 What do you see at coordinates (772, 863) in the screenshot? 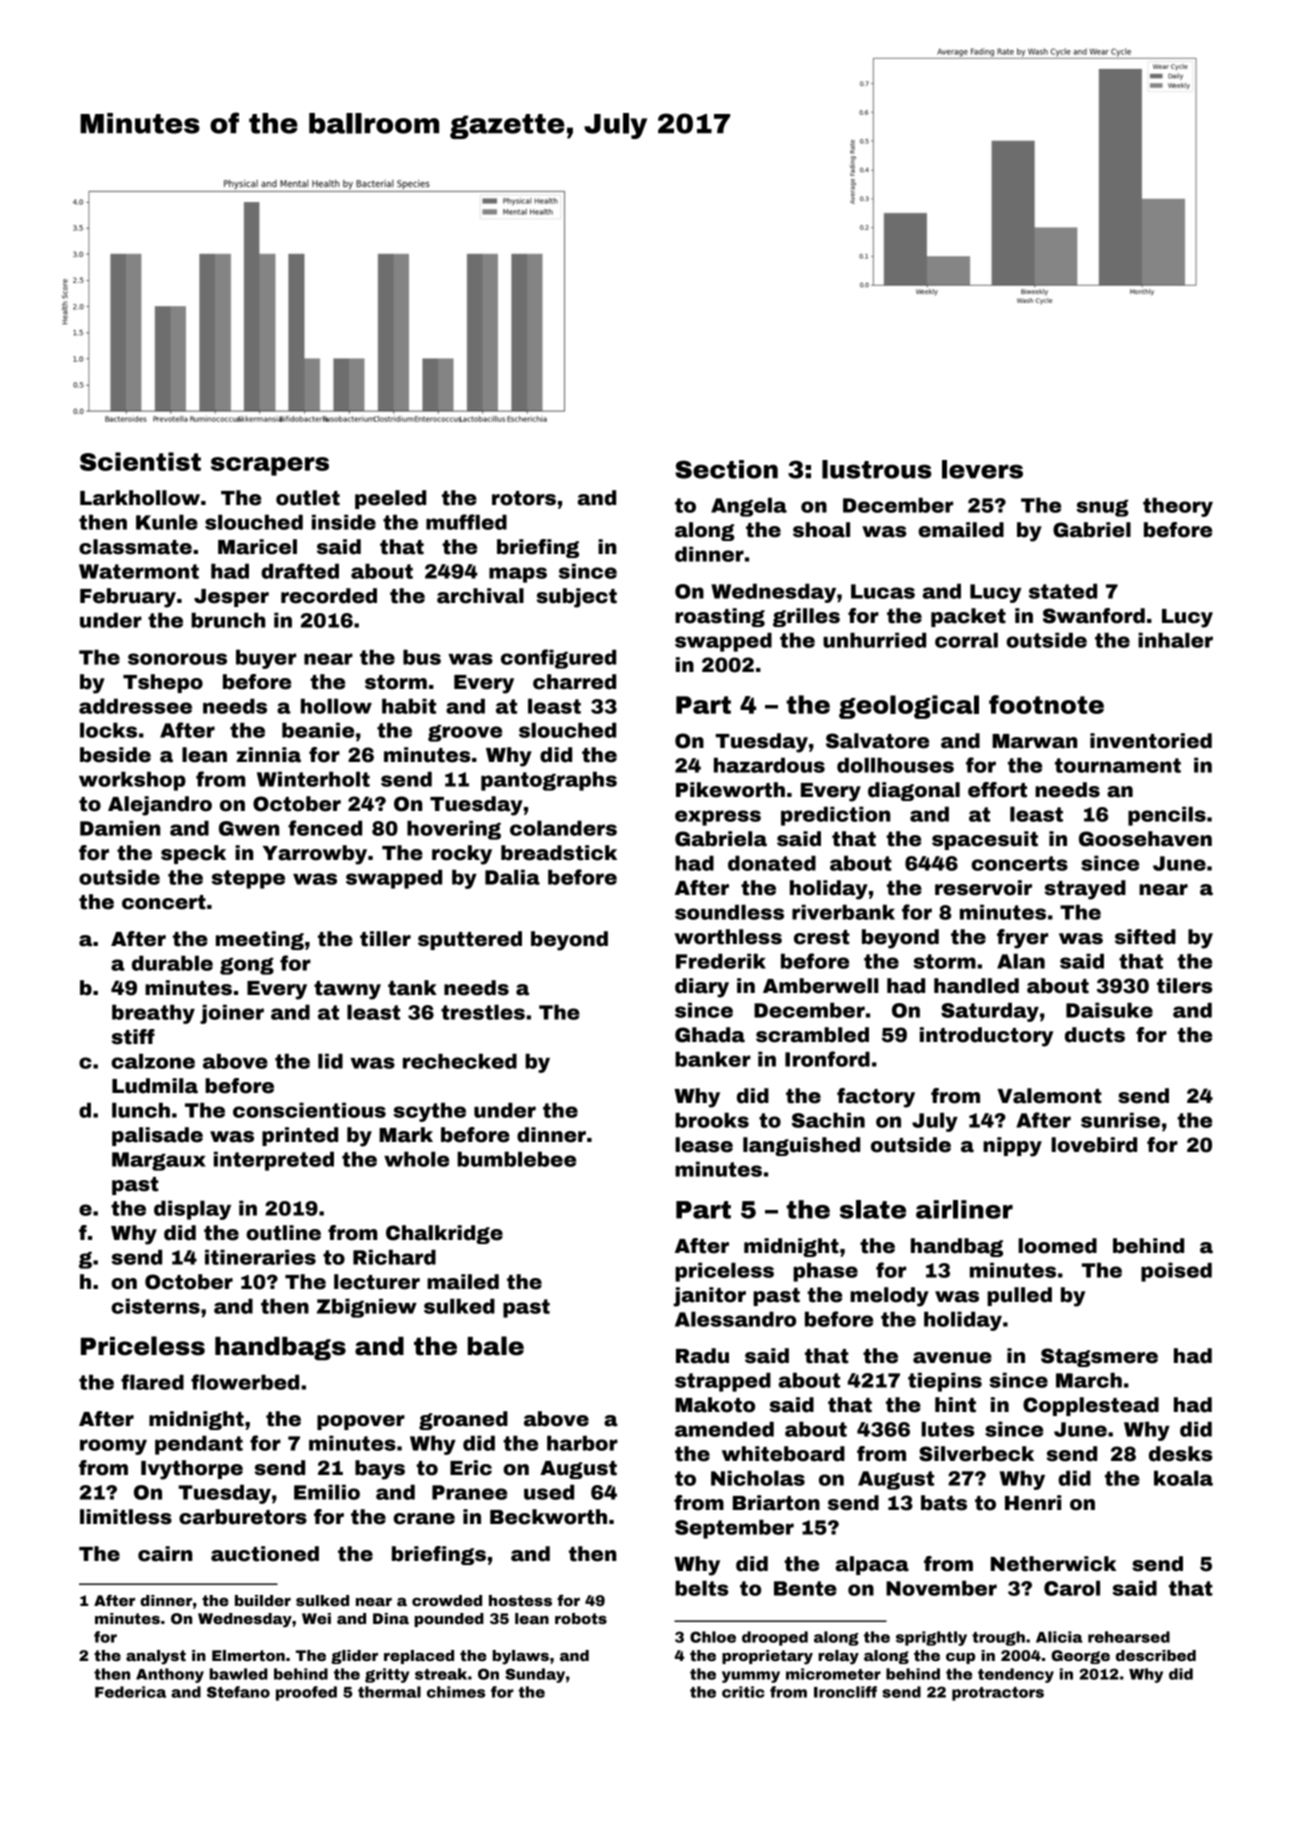
I see `donated` at bounding box center [772, 863].
